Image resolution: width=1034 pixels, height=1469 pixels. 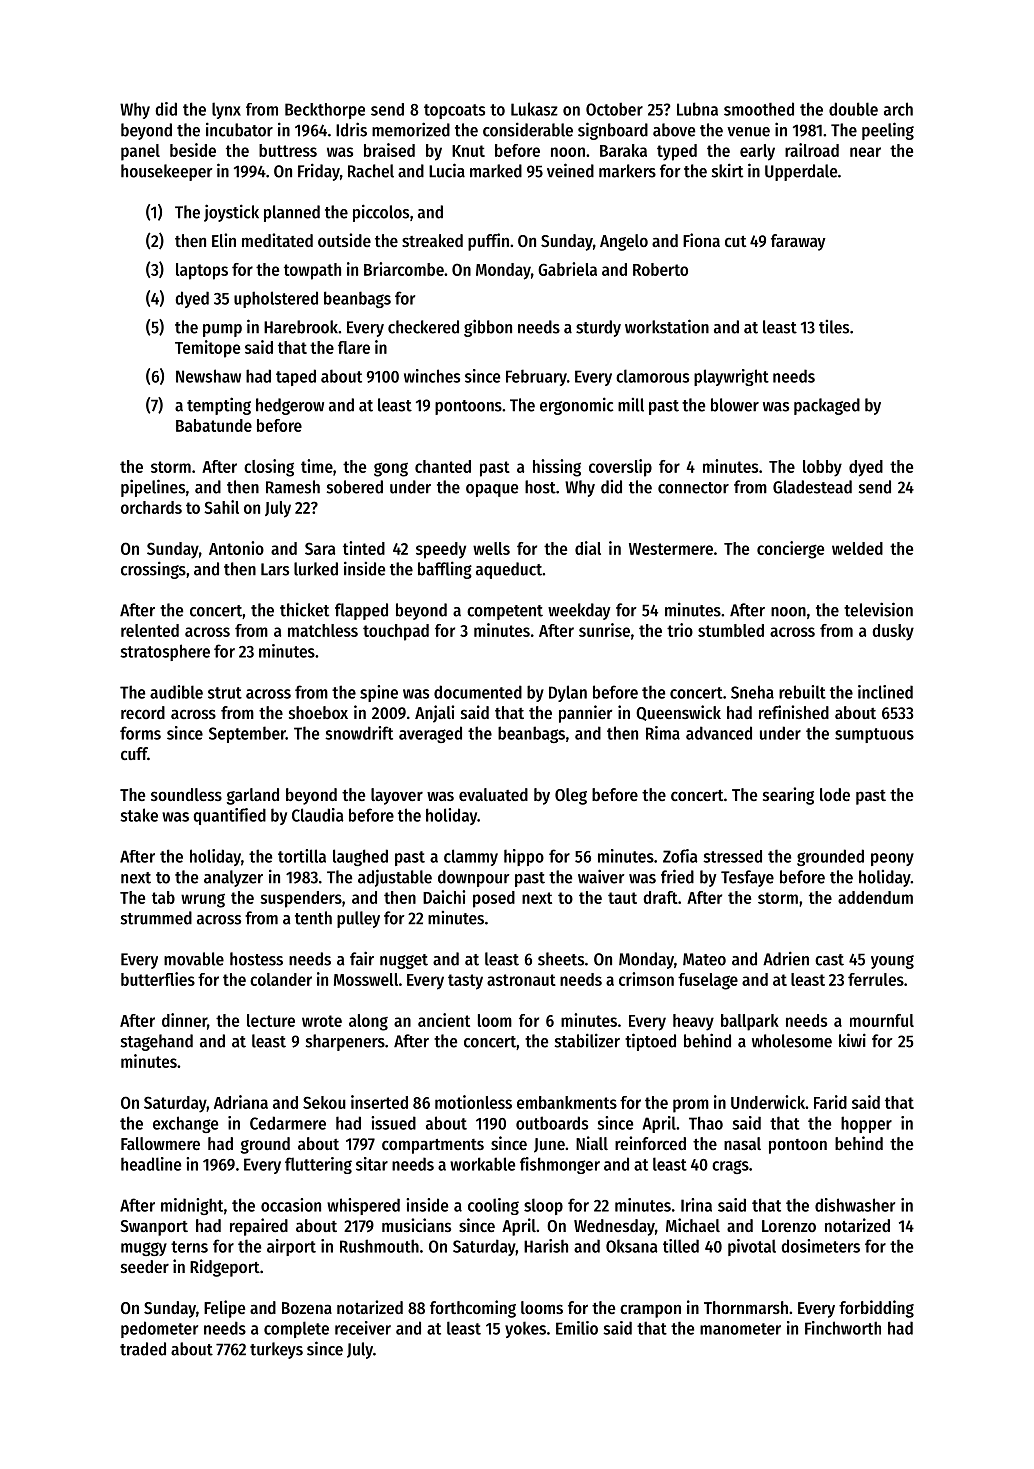 What do you see at coordinates (363, 1328) in the image?
I see `receiver` at bounding box center [363, 1328].
